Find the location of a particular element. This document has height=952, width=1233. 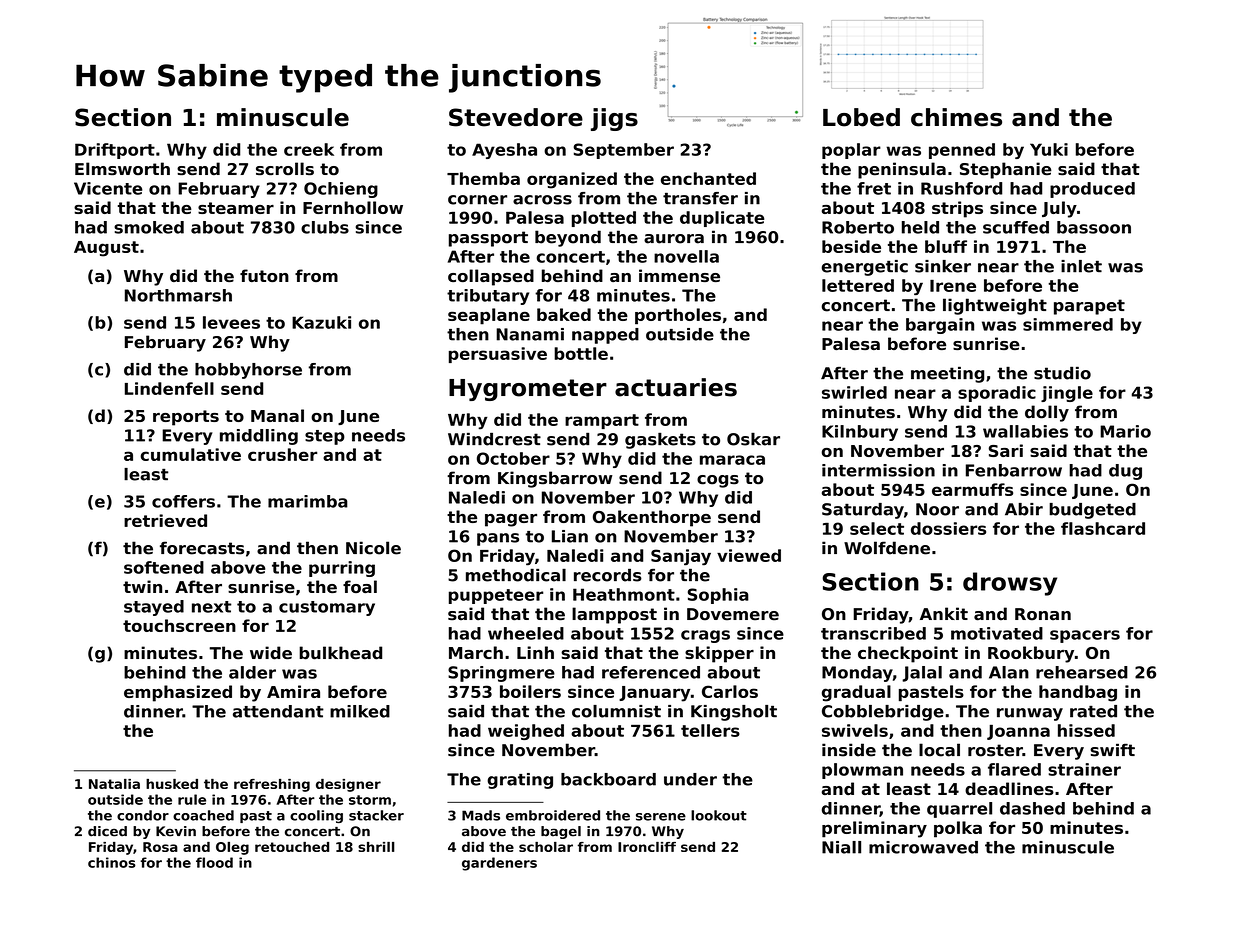

transfer is located at coordinates (700, 198).
